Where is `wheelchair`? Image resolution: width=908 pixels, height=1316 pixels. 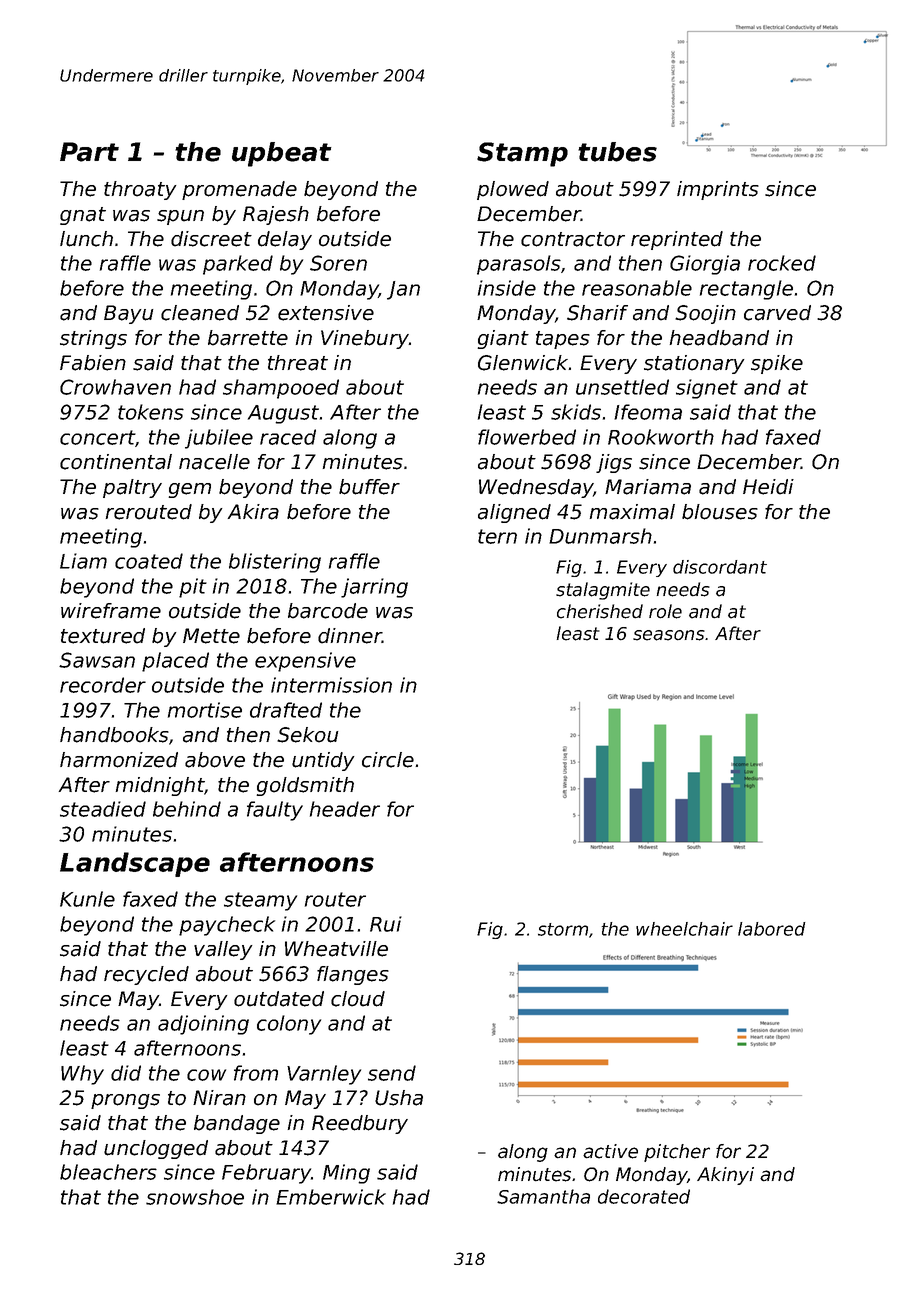
wheelchair is located at coordinates (684, 929).
